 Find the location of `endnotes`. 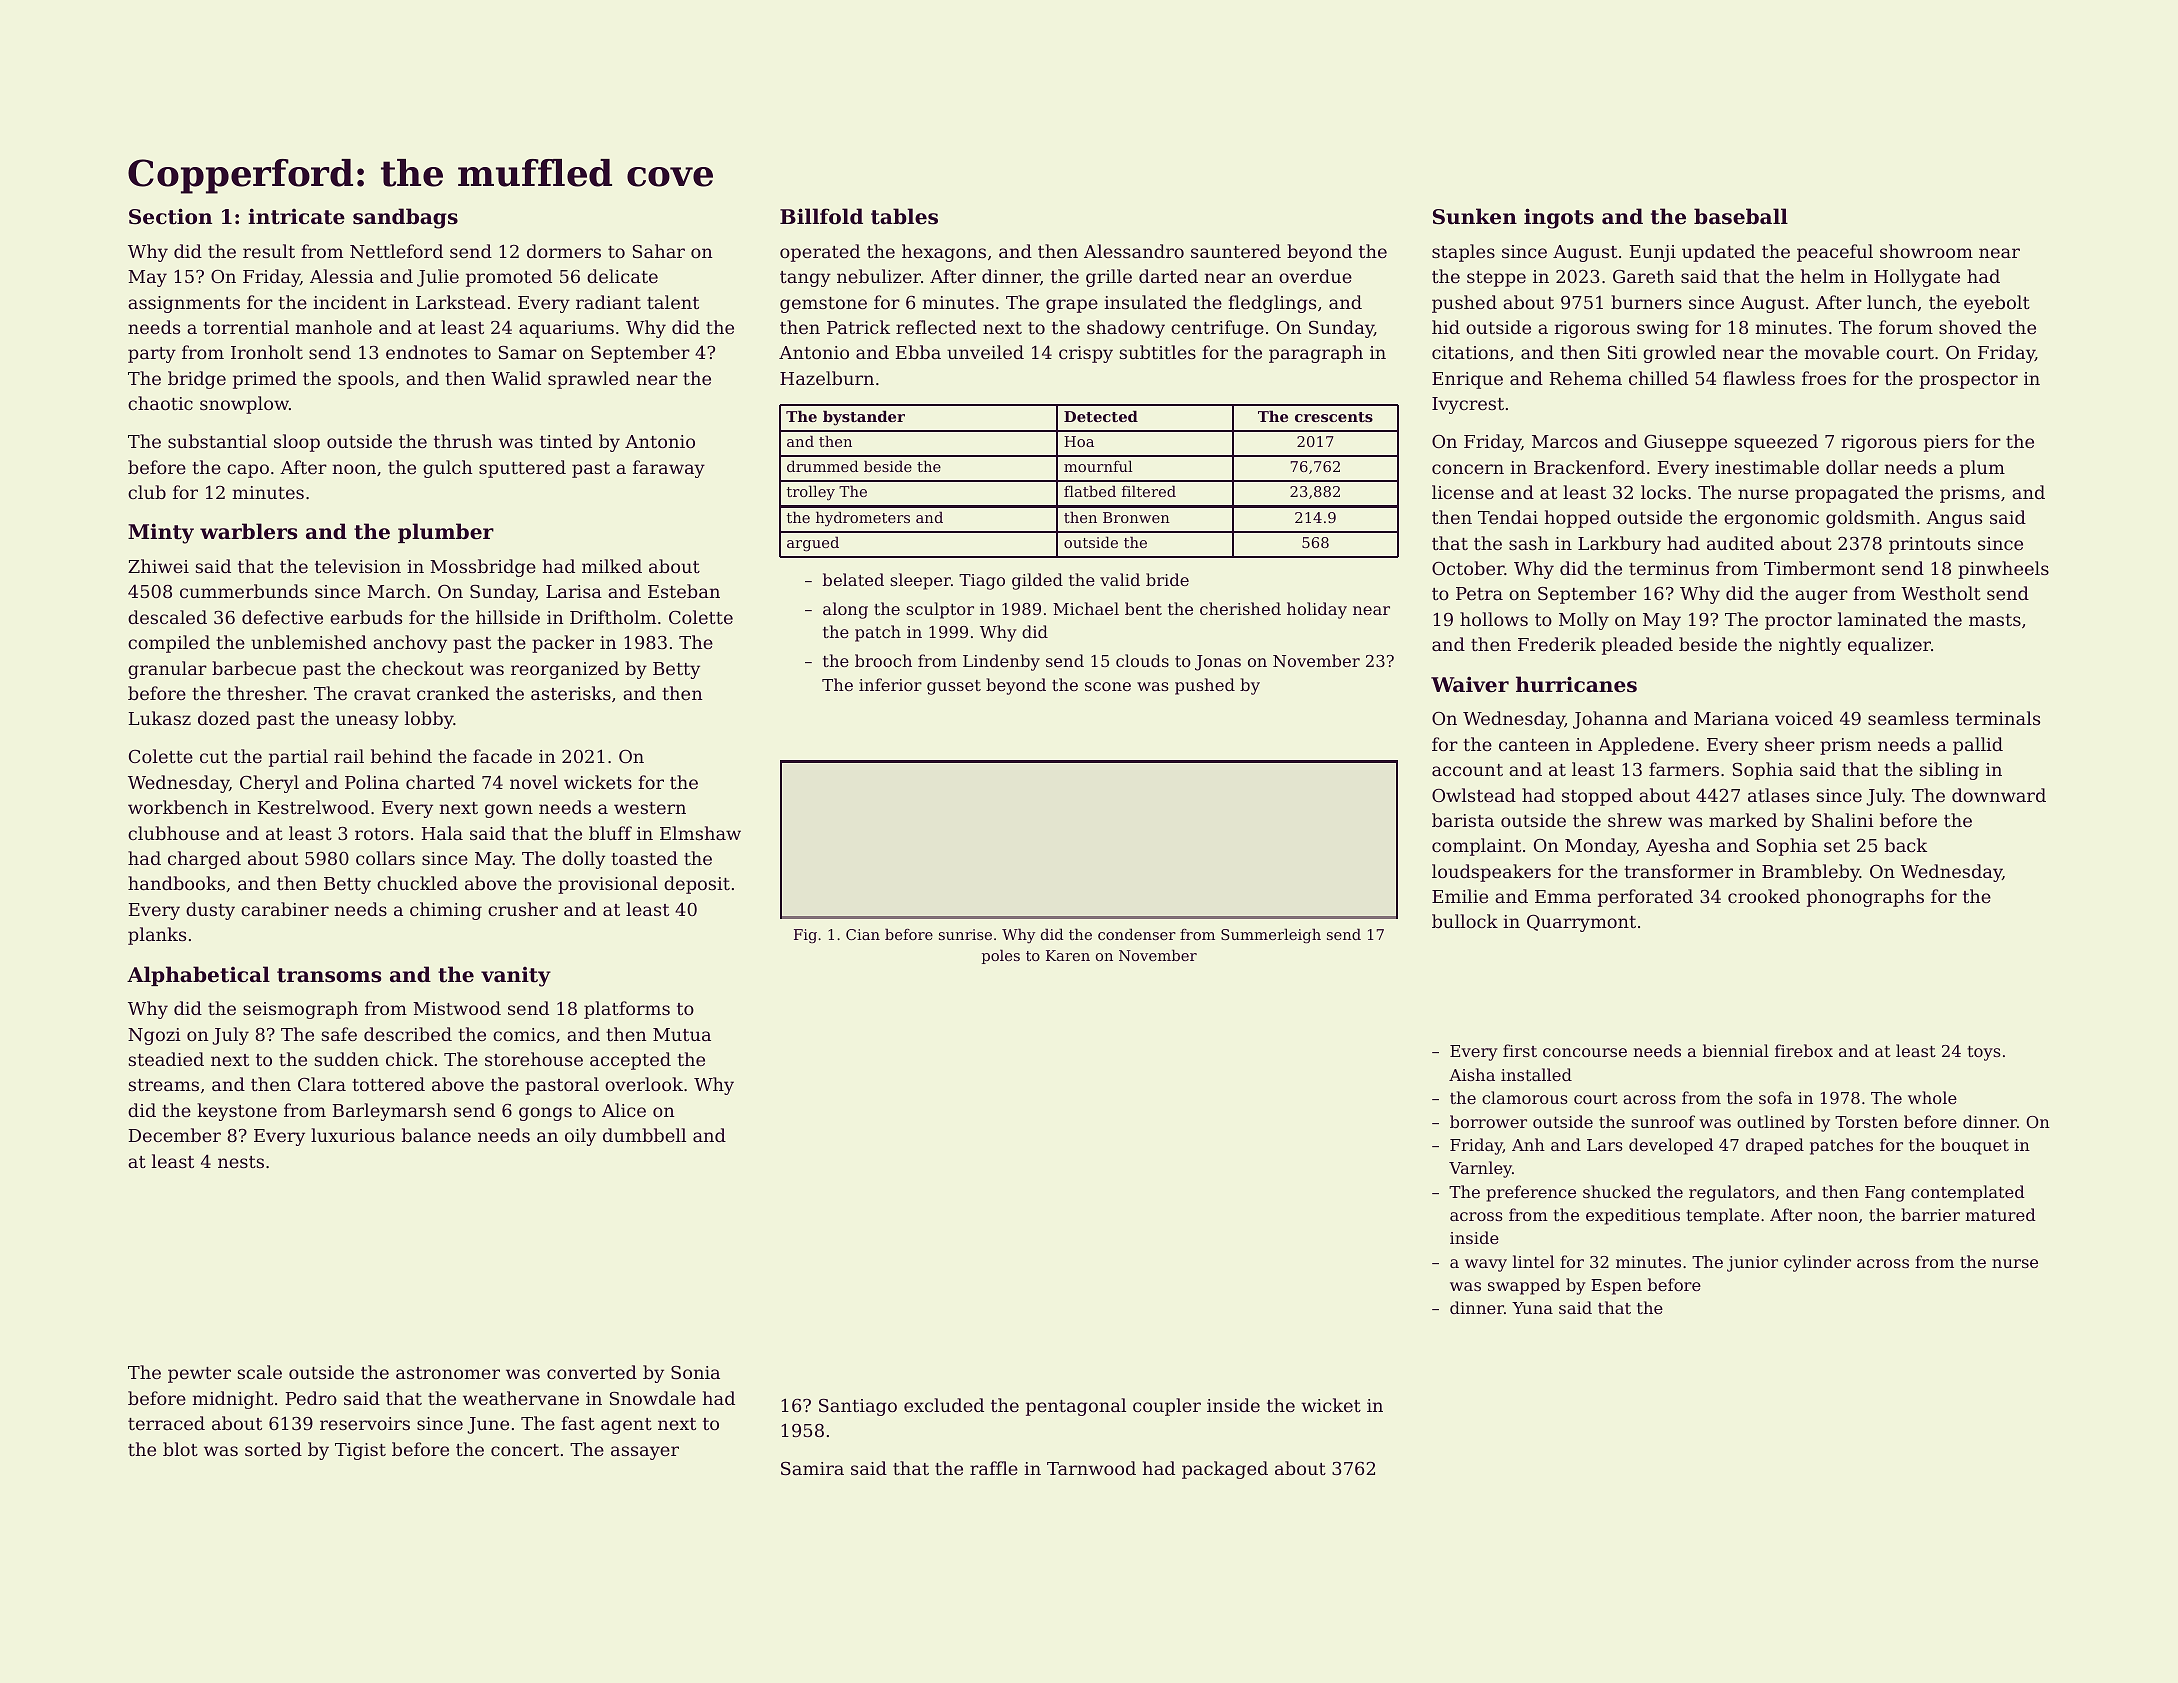

endnotes is located at coordinates (426, 352).
